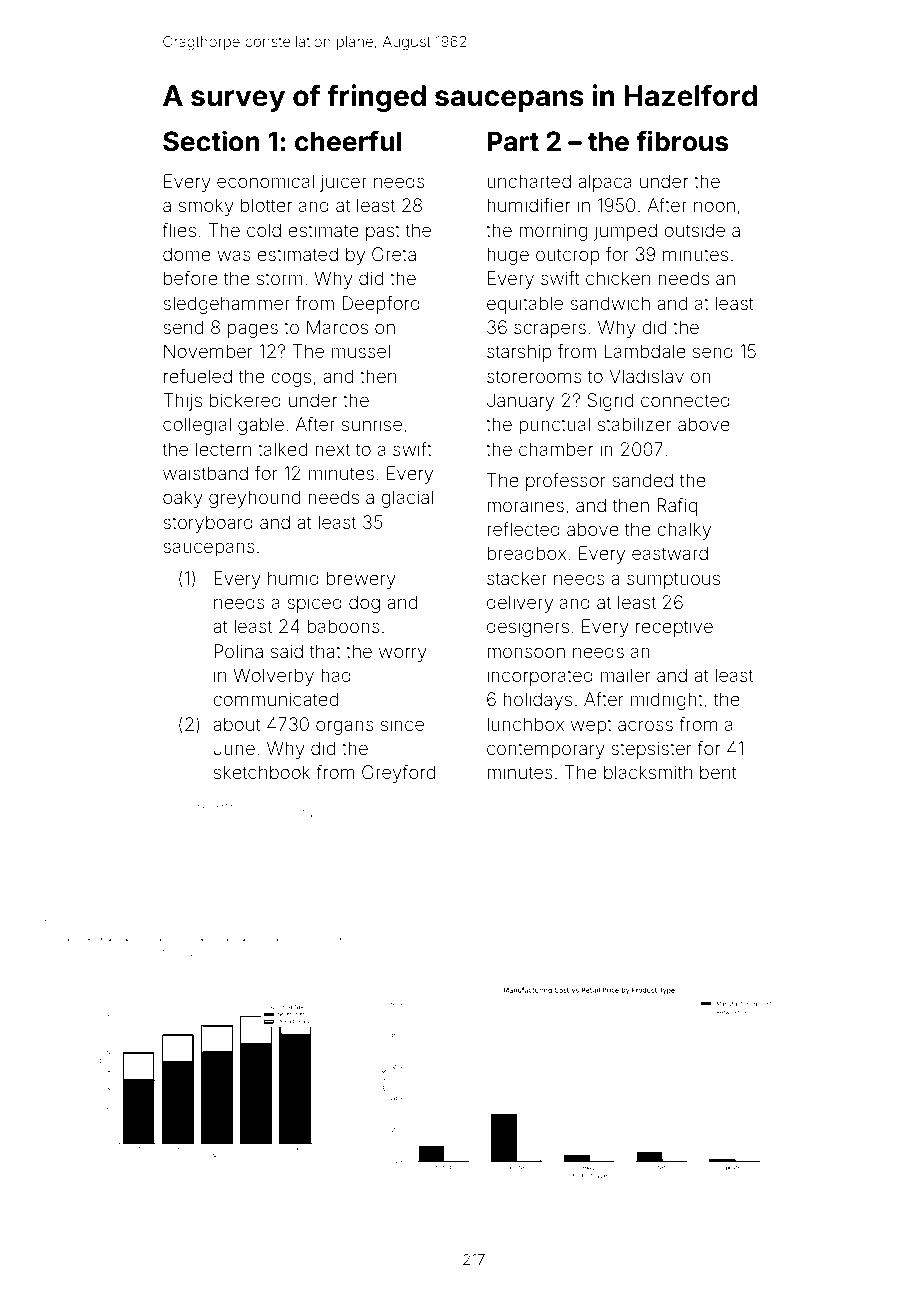 This page has height=1311, width=924. What do you see at coordinates (398, 774) in the page?
I see `Greyford` at bounding box center [398, 774].
